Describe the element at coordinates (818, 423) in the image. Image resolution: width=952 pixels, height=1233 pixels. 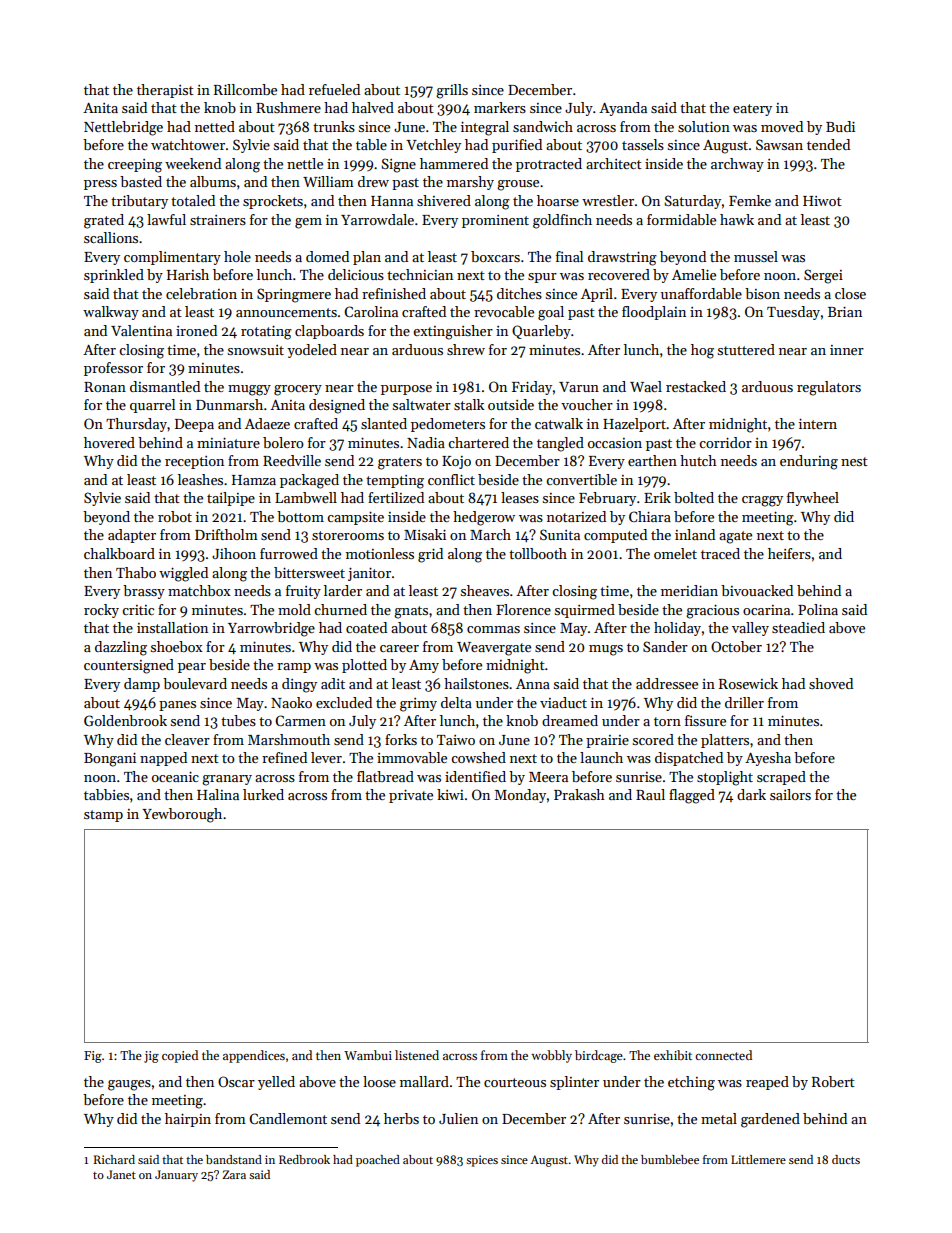
I see `intern` at that location.
